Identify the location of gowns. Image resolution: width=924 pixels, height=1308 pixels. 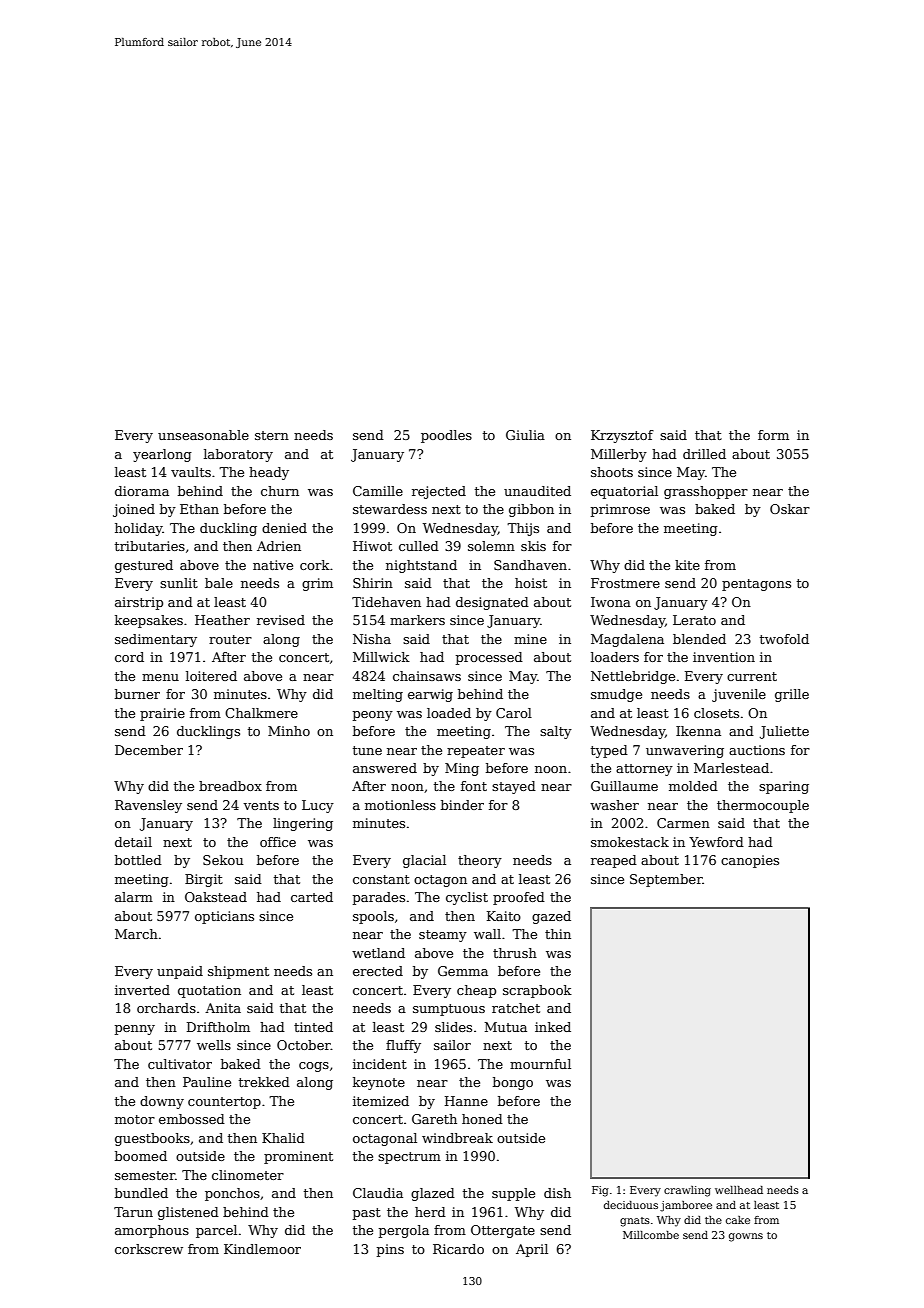
(746, 1237).
